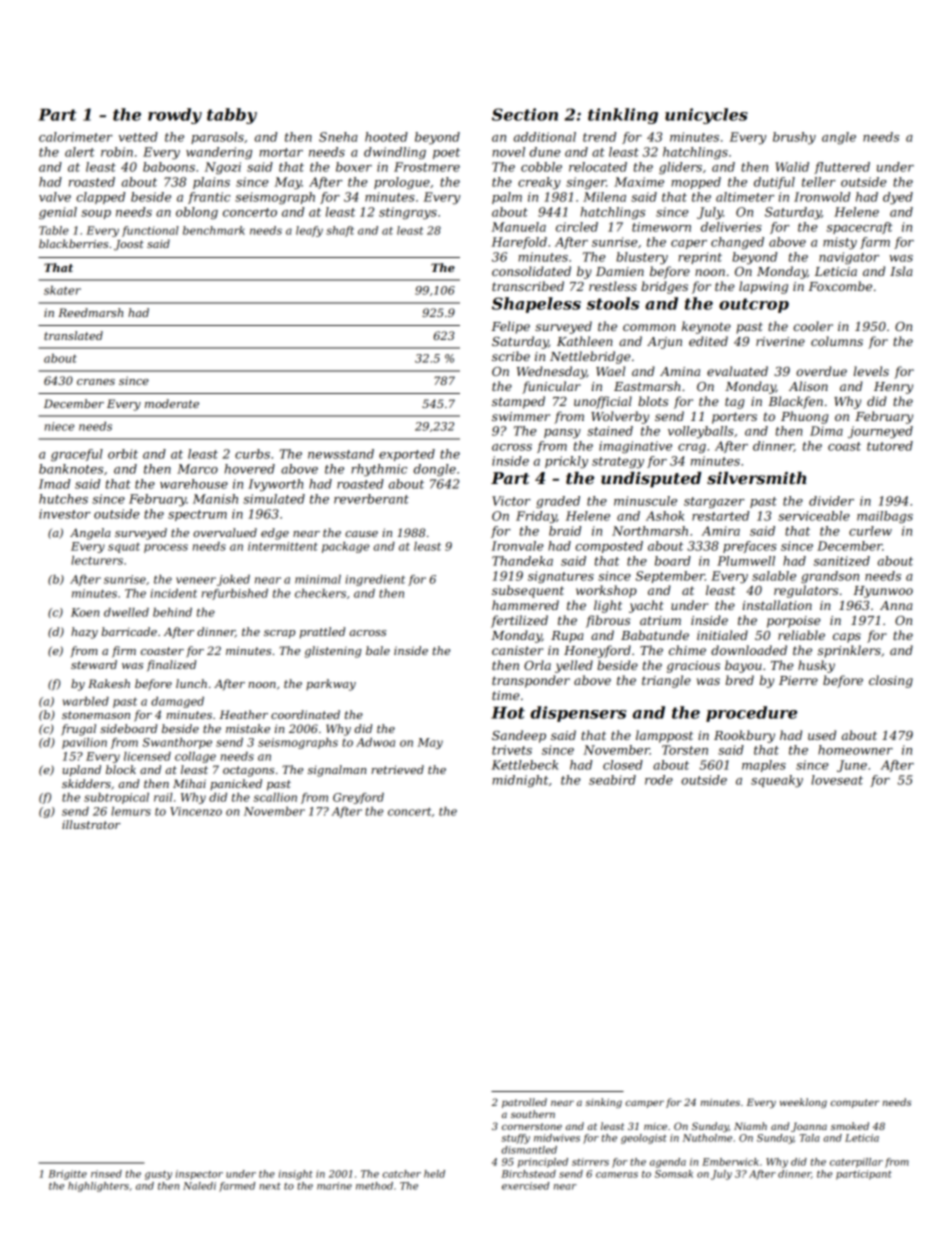 The width and height of the document is (952, 1233). Describe the element at coordinates (232, 116) in the document. I see `tabby` at that location.
